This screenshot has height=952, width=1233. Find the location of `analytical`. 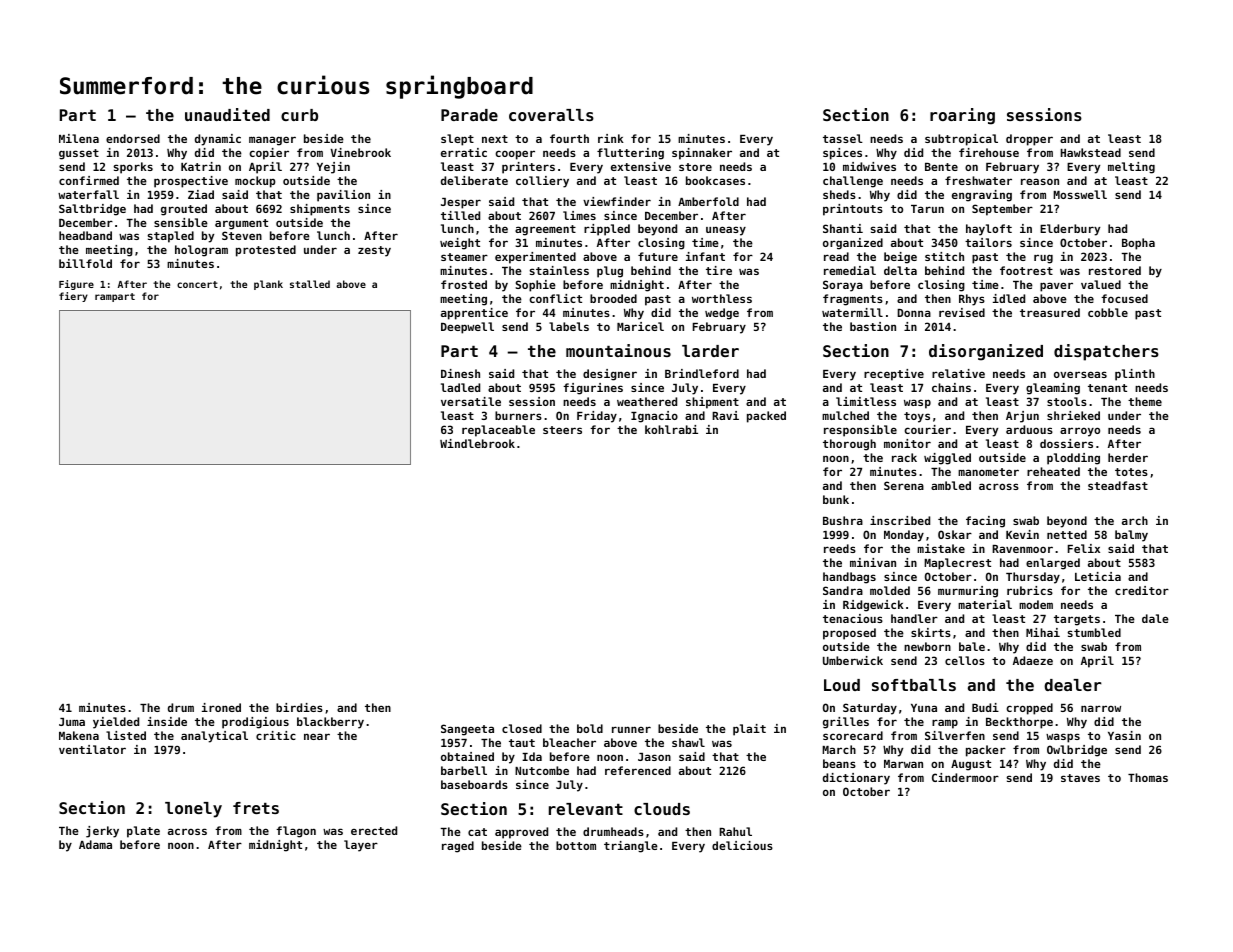

analytical is located at coordinates (214, 737).
